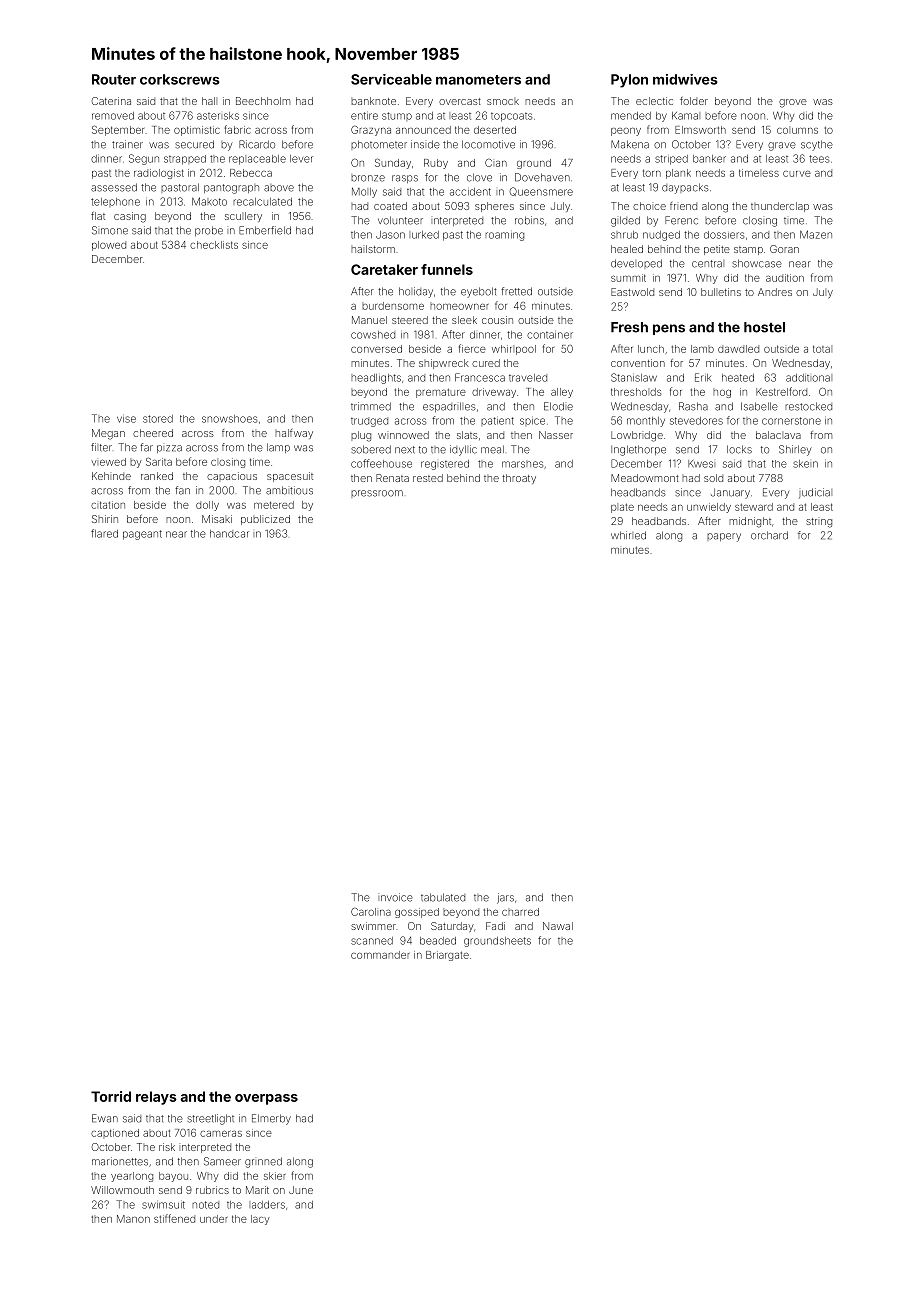  I want to click on Manon, so click(133, 1219).
